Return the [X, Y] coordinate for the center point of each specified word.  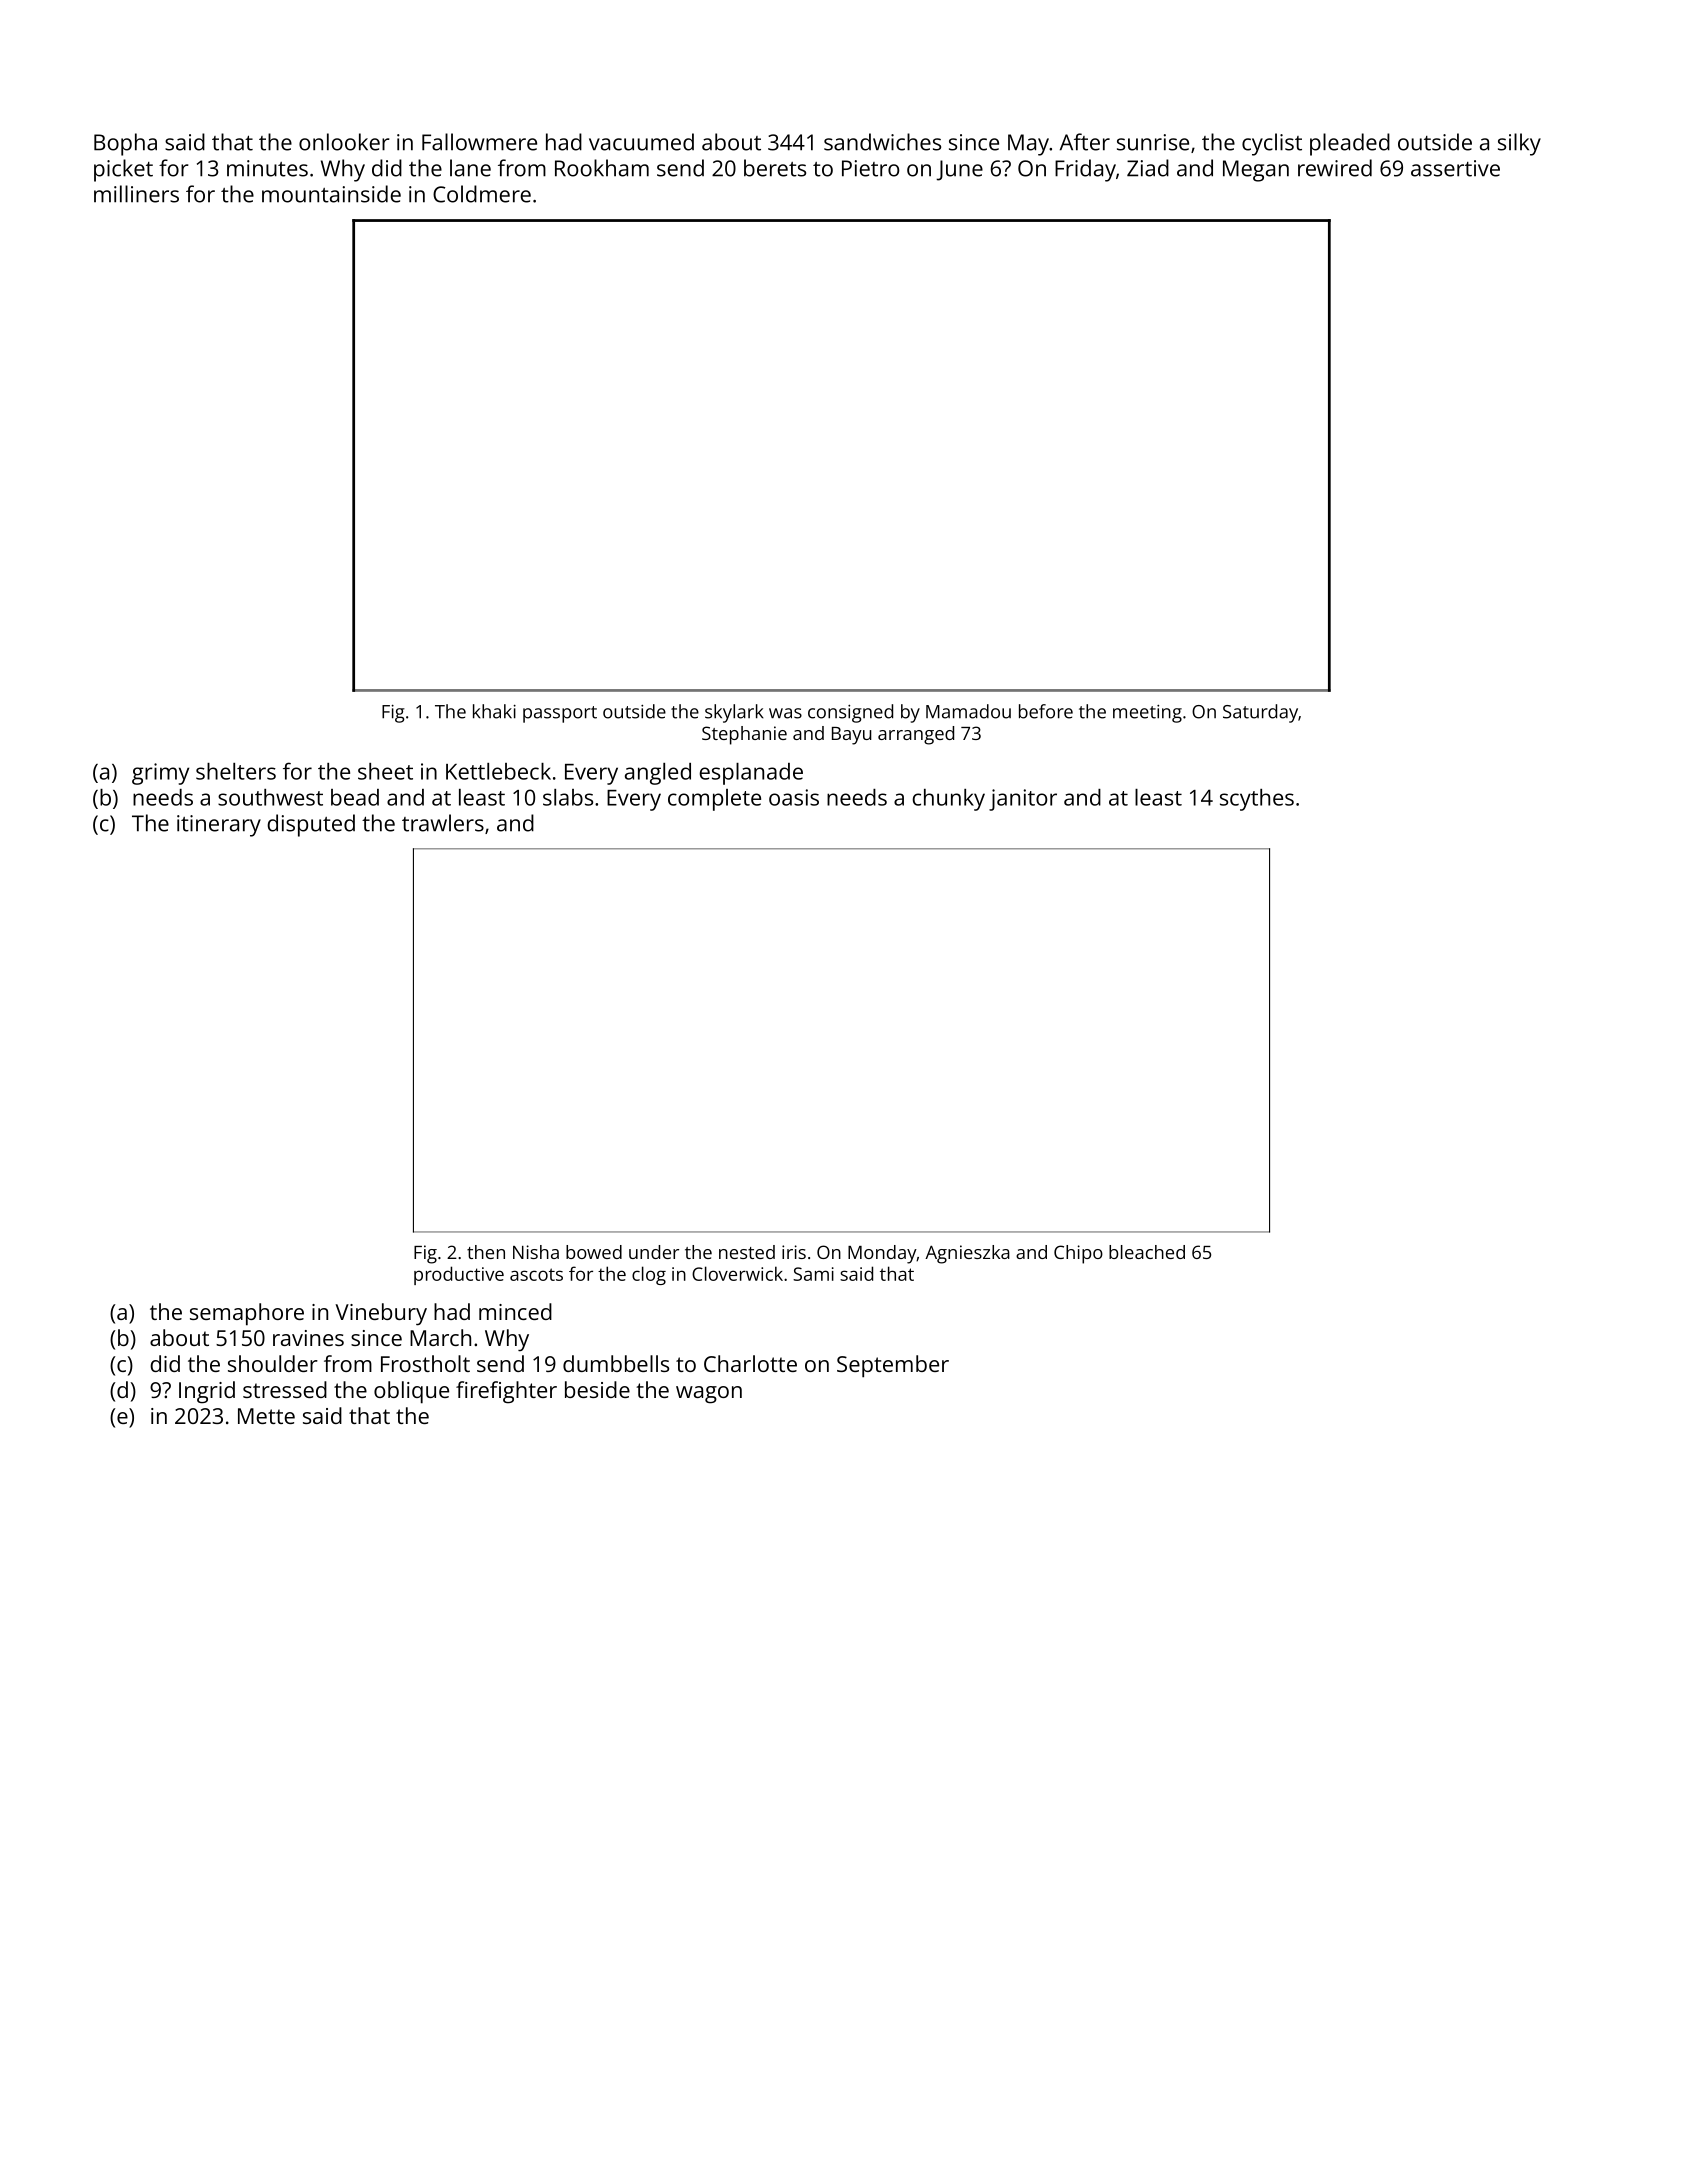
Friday [1085, 170]
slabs [568, 797]
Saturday [1260, 713]
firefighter [506, 1392]
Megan [1256, 171]
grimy [160, 774]
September [893, 1366]
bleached [1147, 1252]
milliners [136, 194]
